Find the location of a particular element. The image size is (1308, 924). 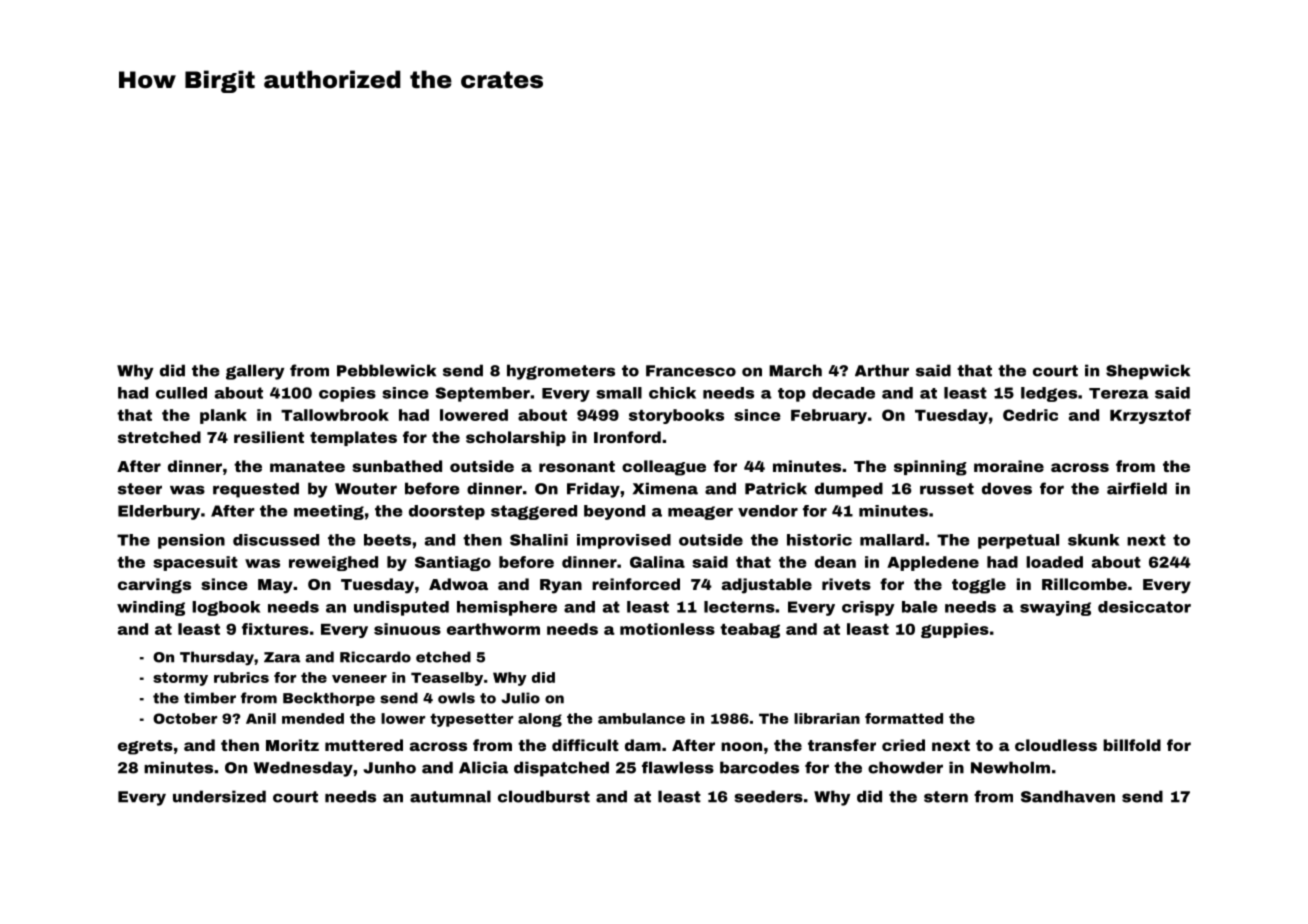

Elderbury is located at coordinates (159, 512).
